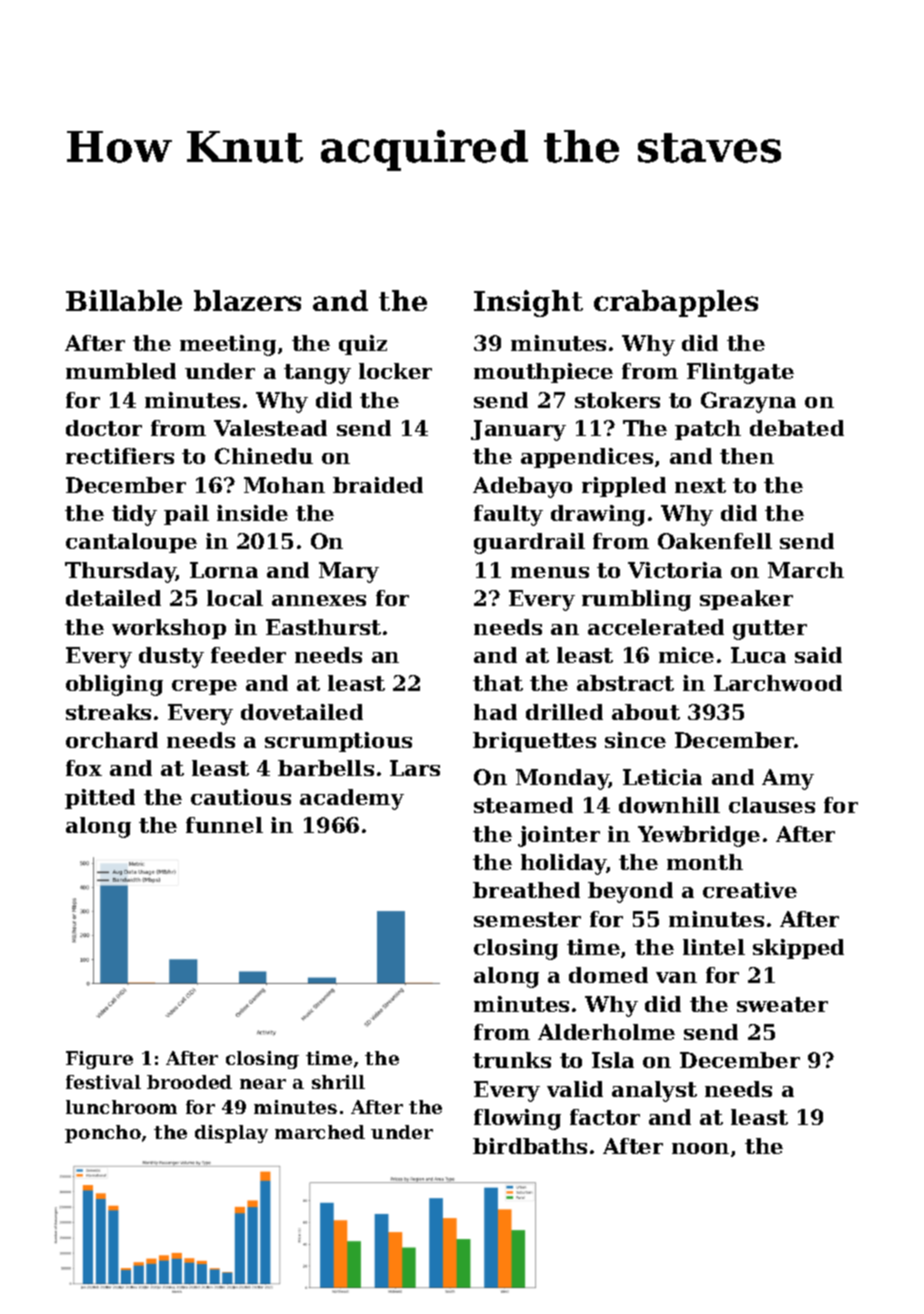 The image size is (924, 1314). What do you see at coordinates (526, 890) in the screenshot?
I see `breathed` at bounding box center [526, 890].
